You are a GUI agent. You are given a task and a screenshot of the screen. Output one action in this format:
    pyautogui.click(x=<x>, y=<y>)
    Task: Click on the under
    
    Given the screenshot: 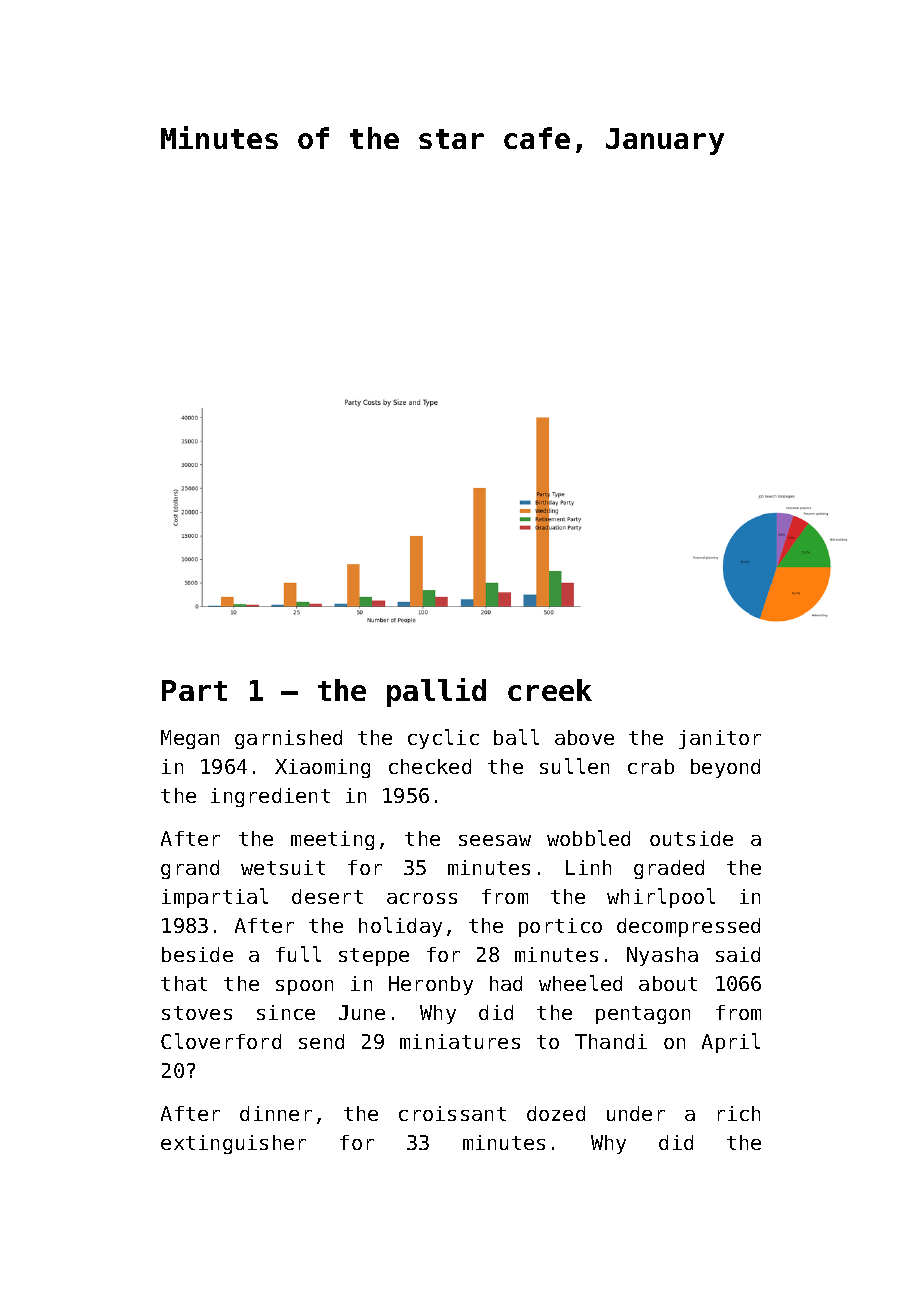 What is the action you would take?
    pyautogui.click(x=636, y=1113)
